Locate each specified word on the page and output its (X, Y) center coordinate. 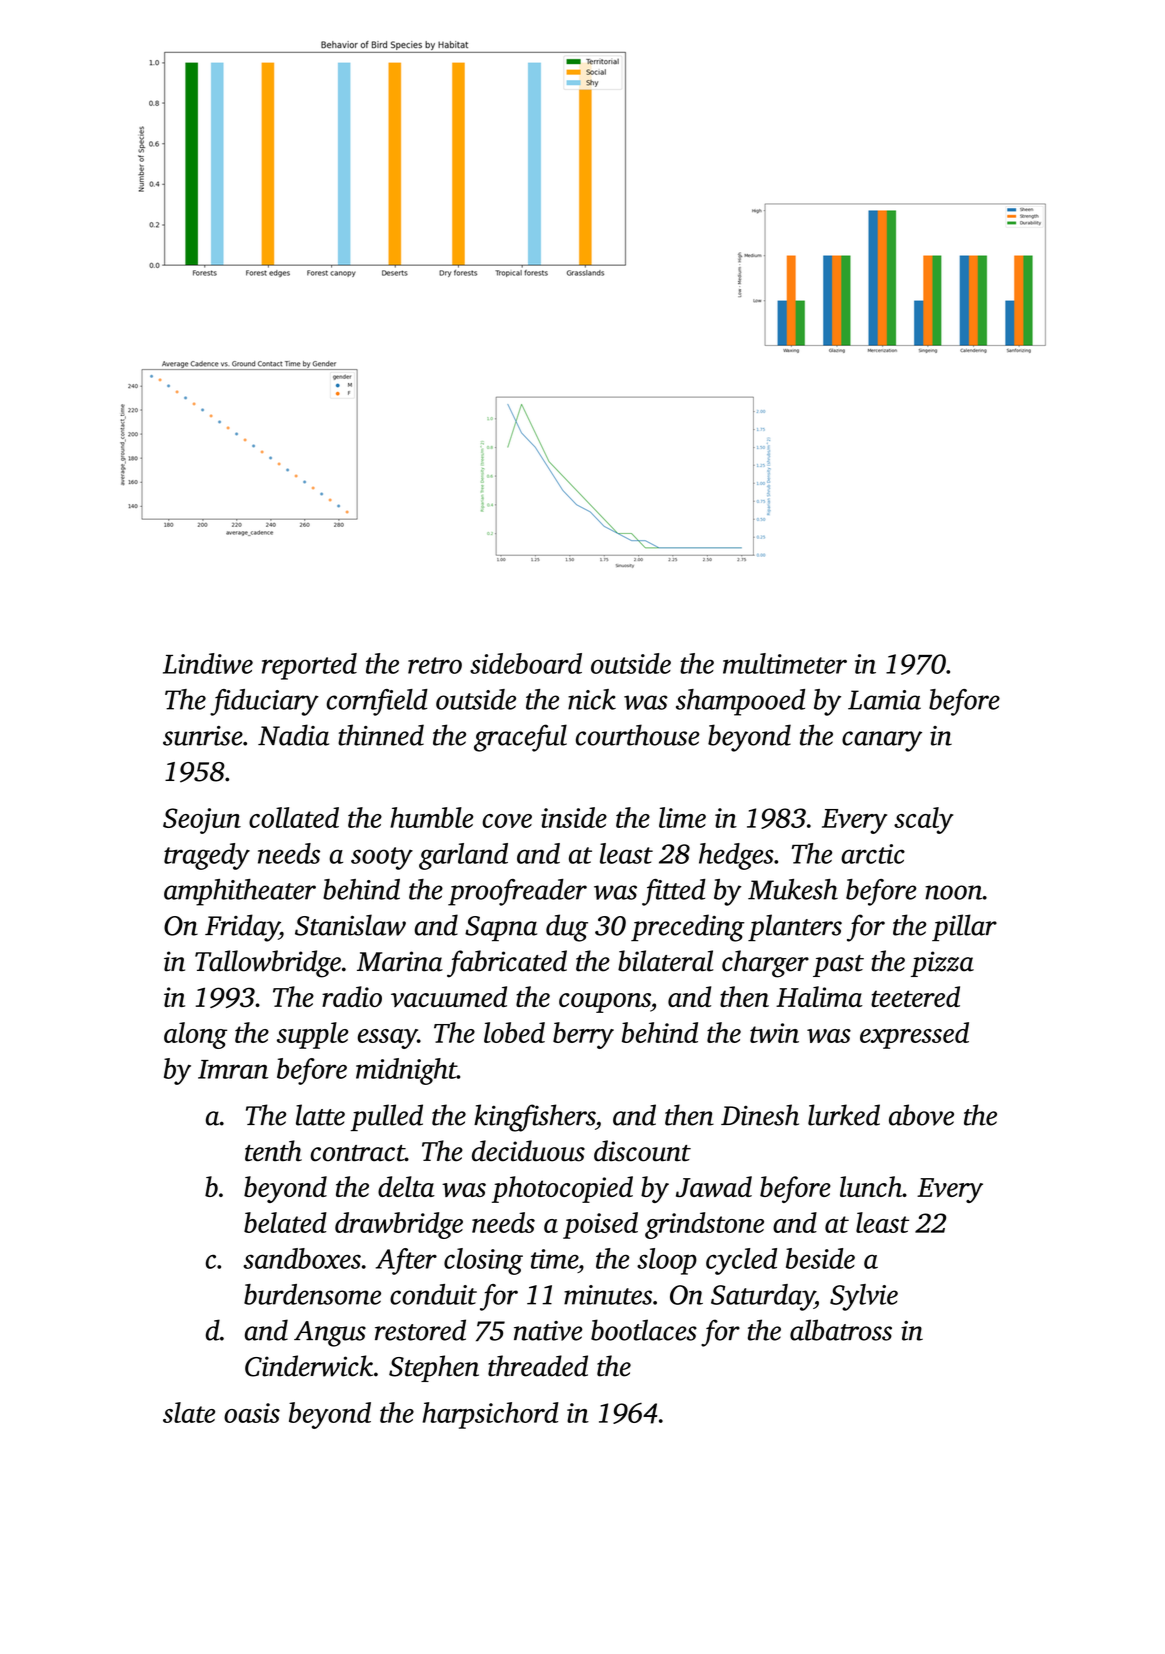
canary (882, 741)
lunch (871, 1186)
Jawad (714, 1186)
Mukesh (793, 889)
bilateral (665, 961)
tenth (273, 1151)
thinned (381, 735)
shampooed (740, 702)
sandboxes (302, 1258)
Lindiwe (208, 663)
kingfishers (534, 1118)
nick (592, 699)
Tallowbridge (268, 964)
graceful (520, 738)
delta (406, 1186)
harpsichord (491, 1415)
